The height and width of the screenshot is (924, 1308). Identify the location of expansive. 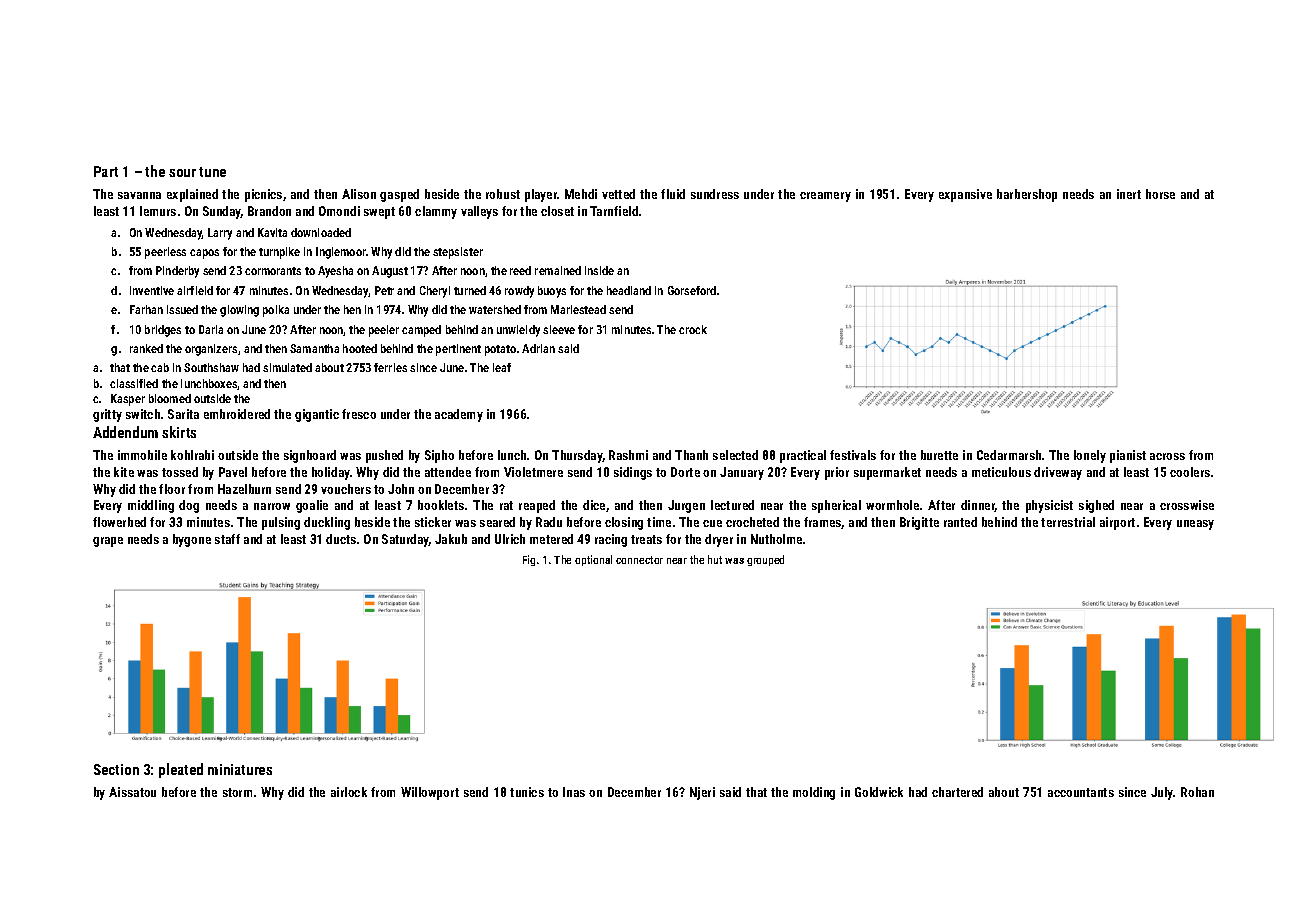
(965, 195).
